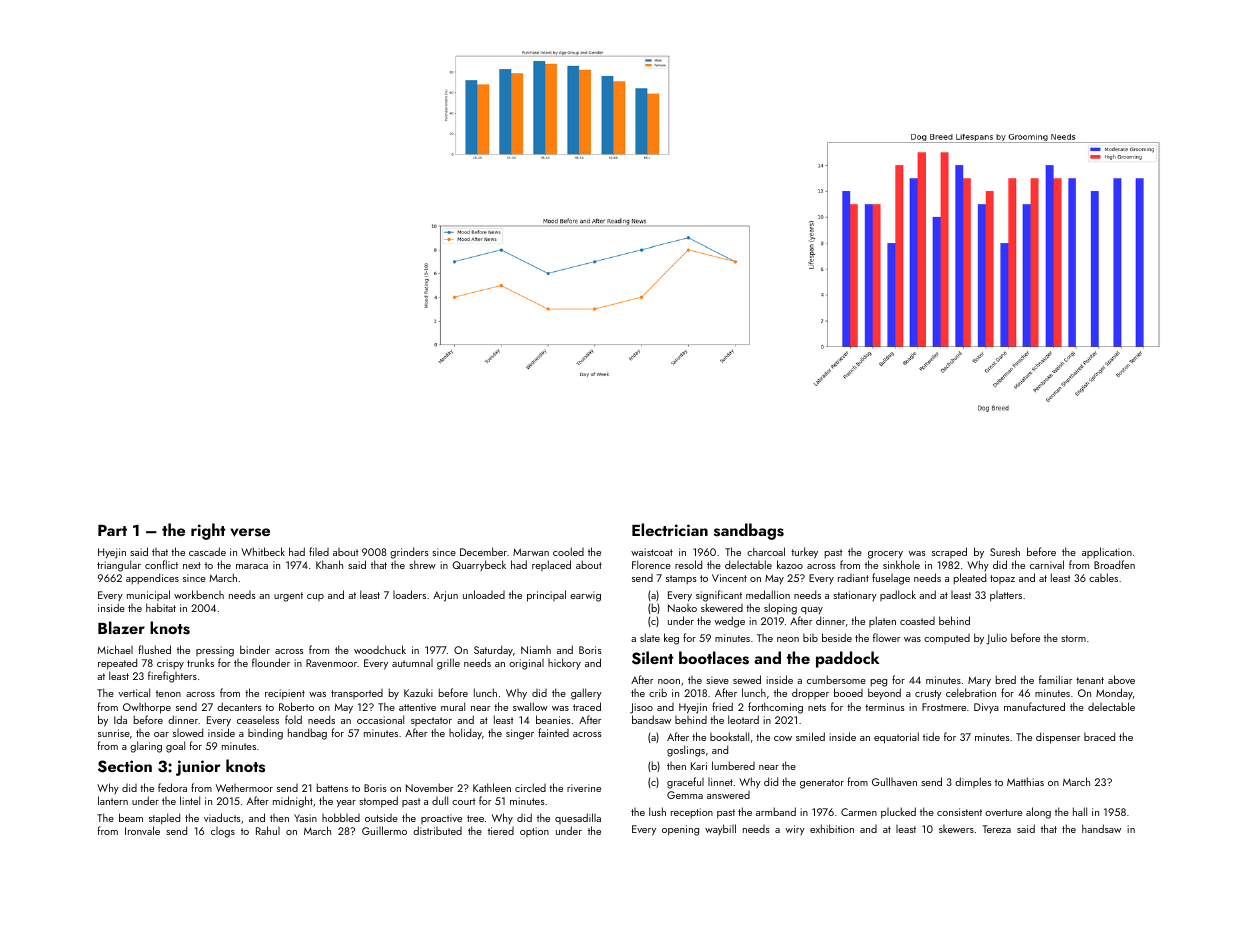  Describe the element at coordinates (749, 531) in the screenshot. I see `sandbags` at that location.
